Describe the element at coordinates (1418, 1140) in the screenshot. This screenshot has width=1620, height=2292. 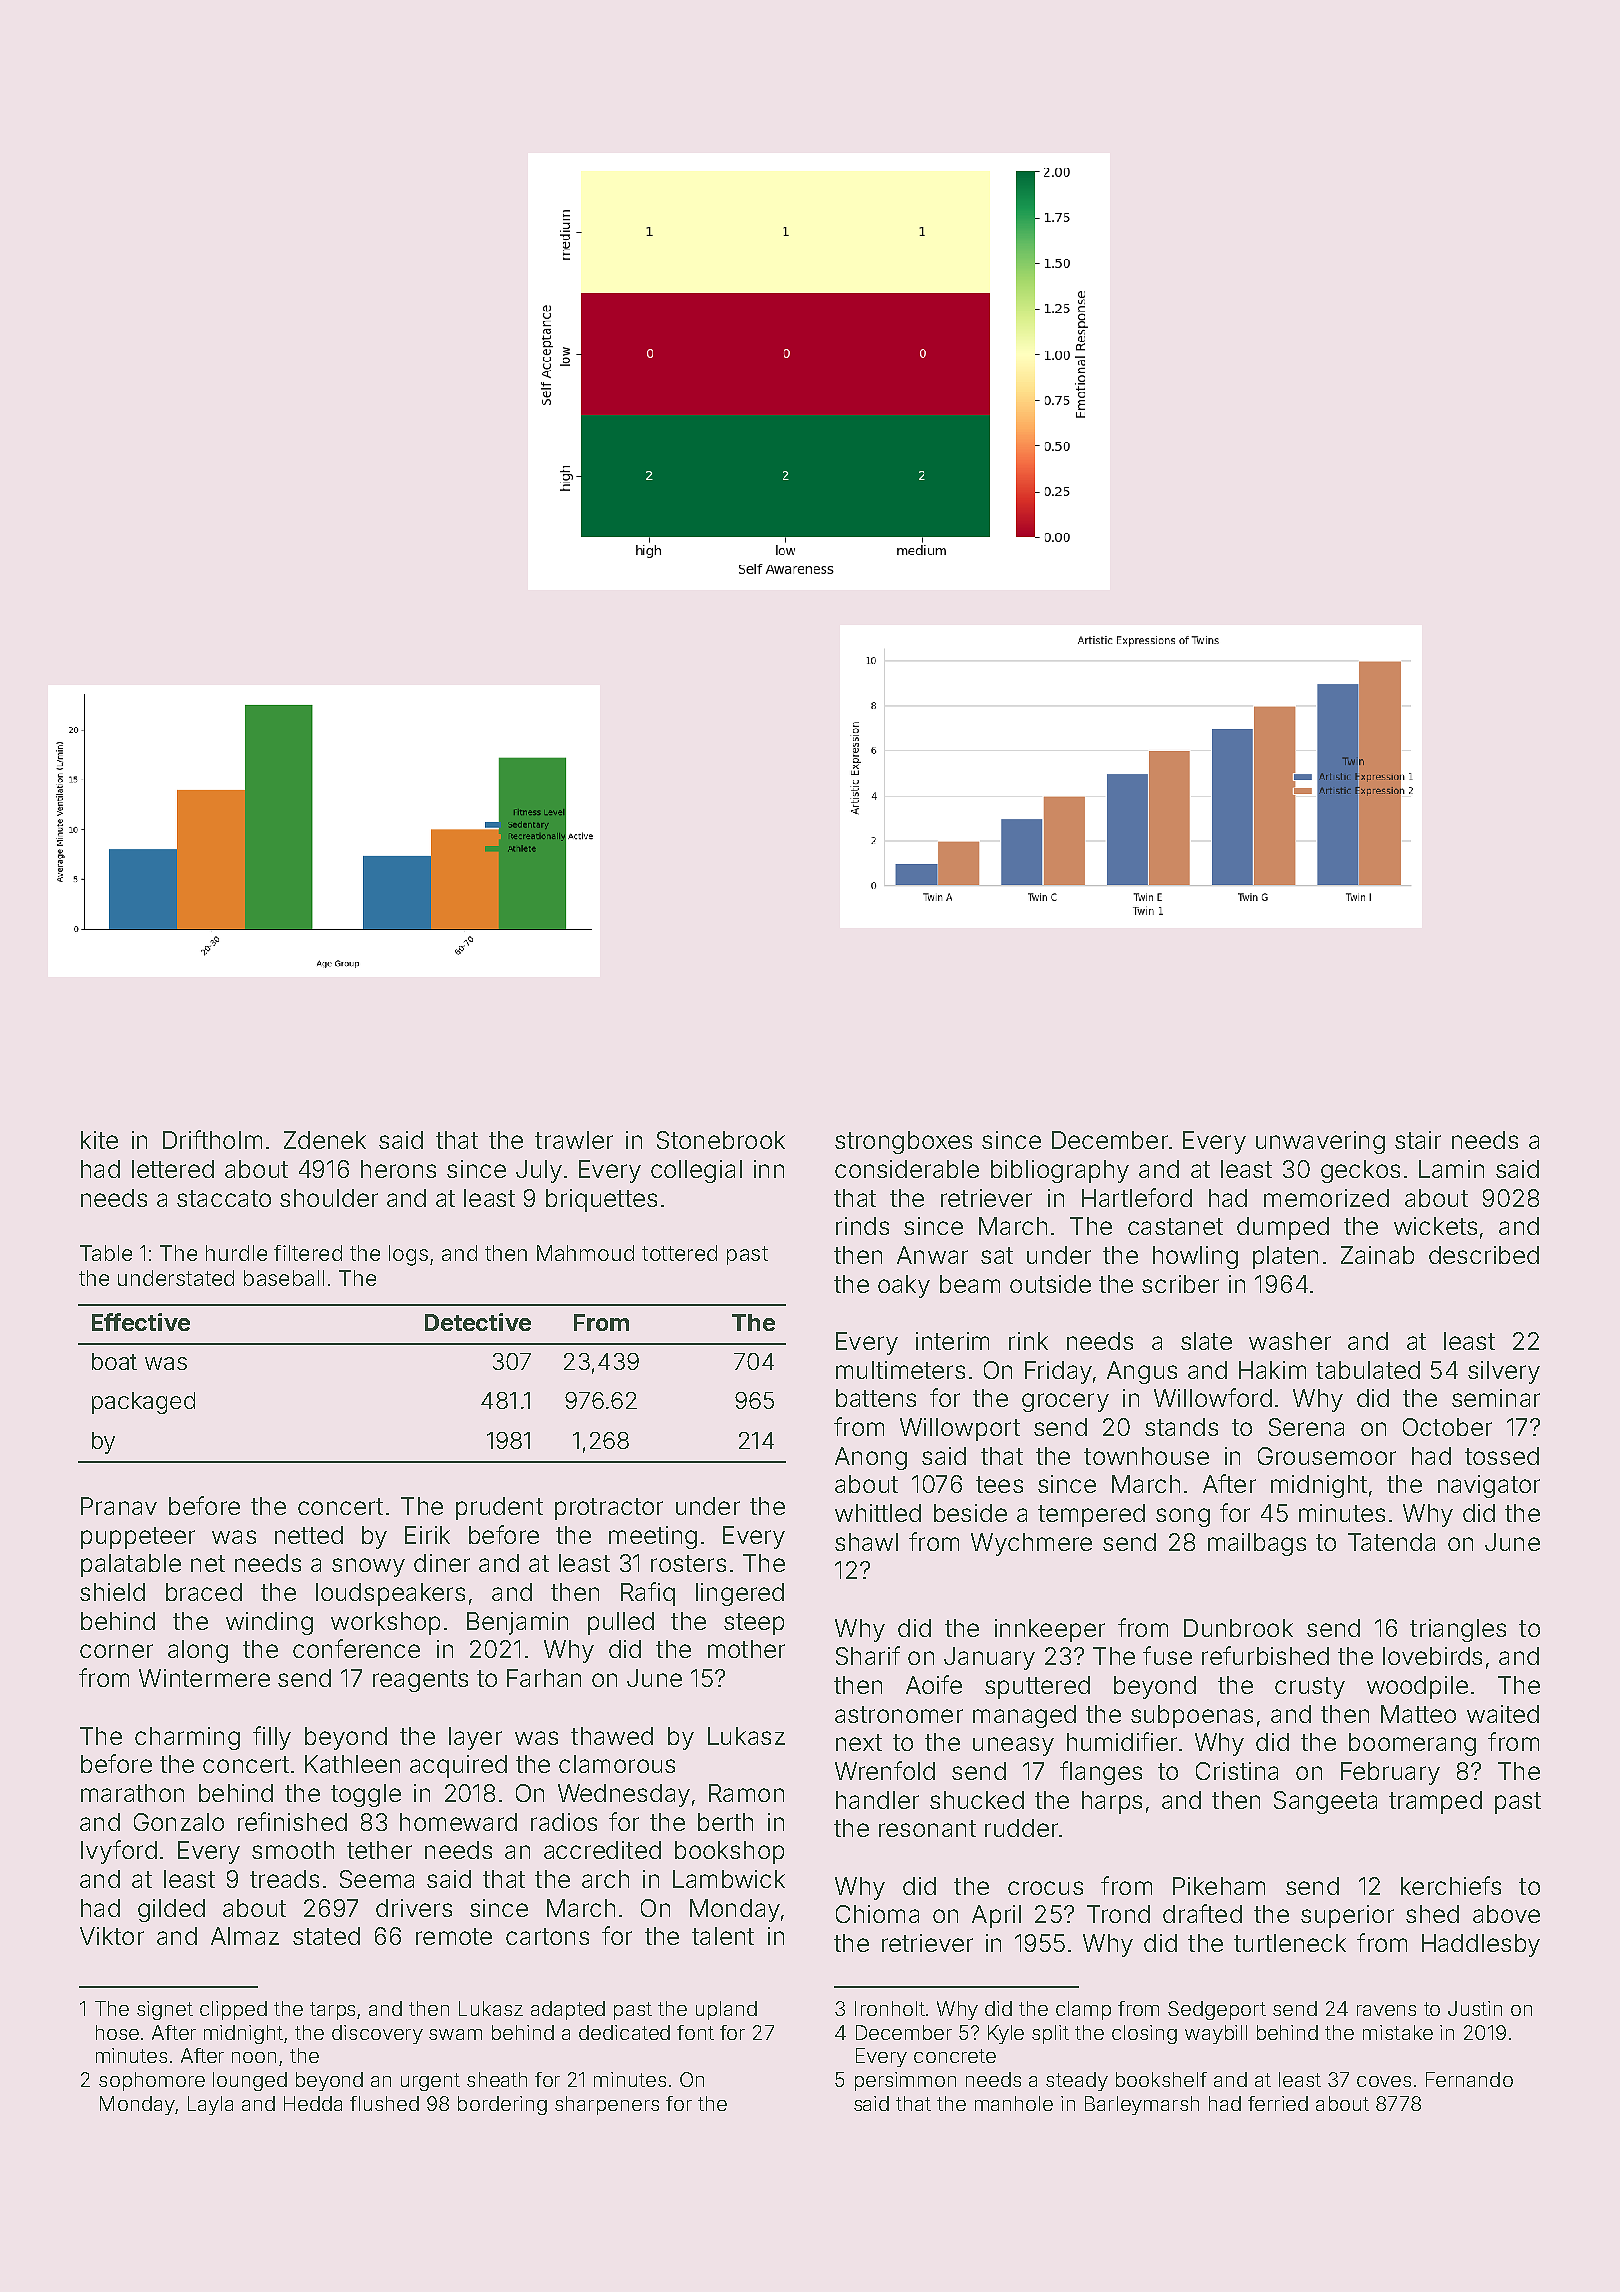
I see `stair` at that location.
